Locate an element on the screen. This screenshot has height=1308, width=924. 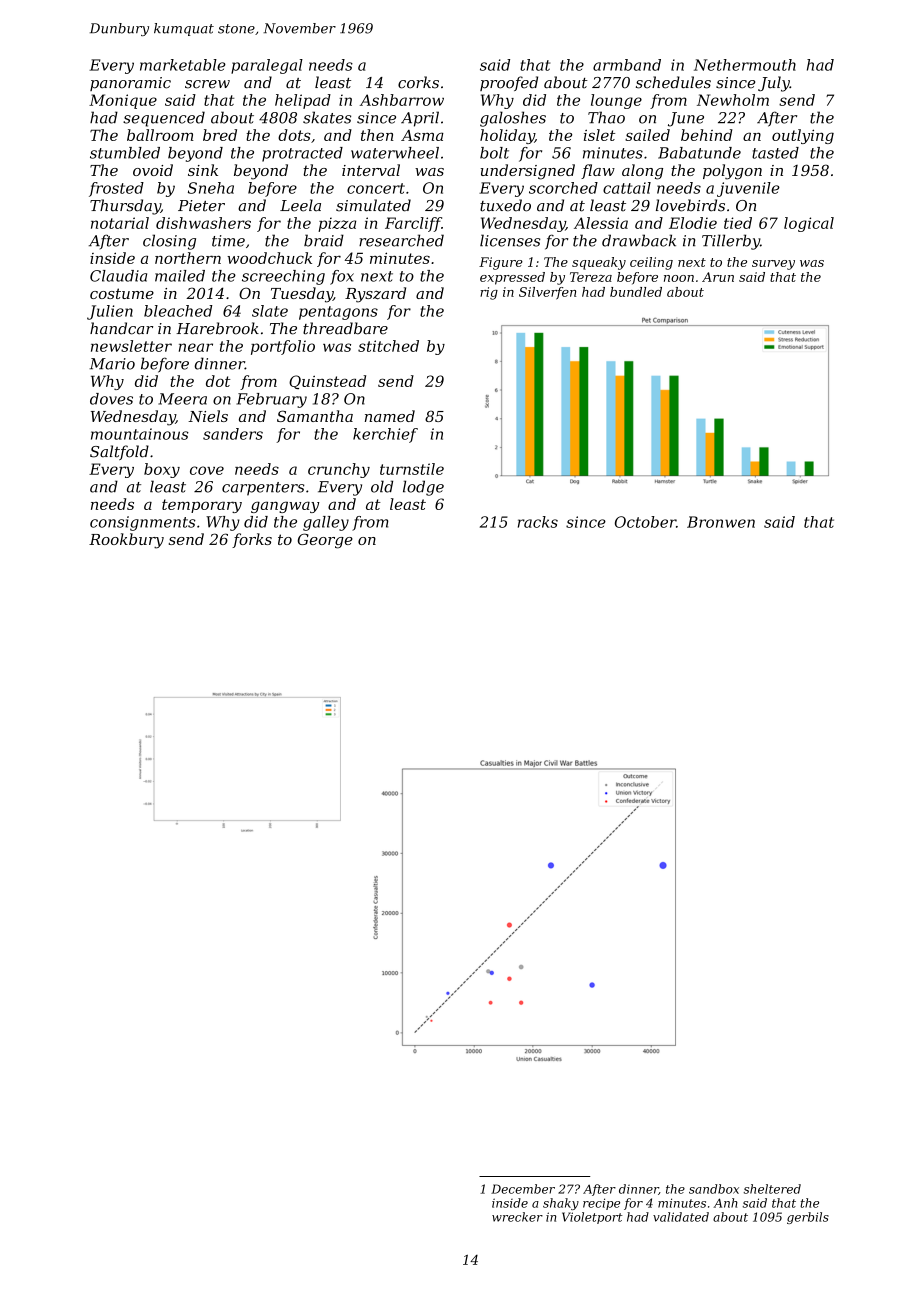
lodge is located at coordinates (423, 488).
